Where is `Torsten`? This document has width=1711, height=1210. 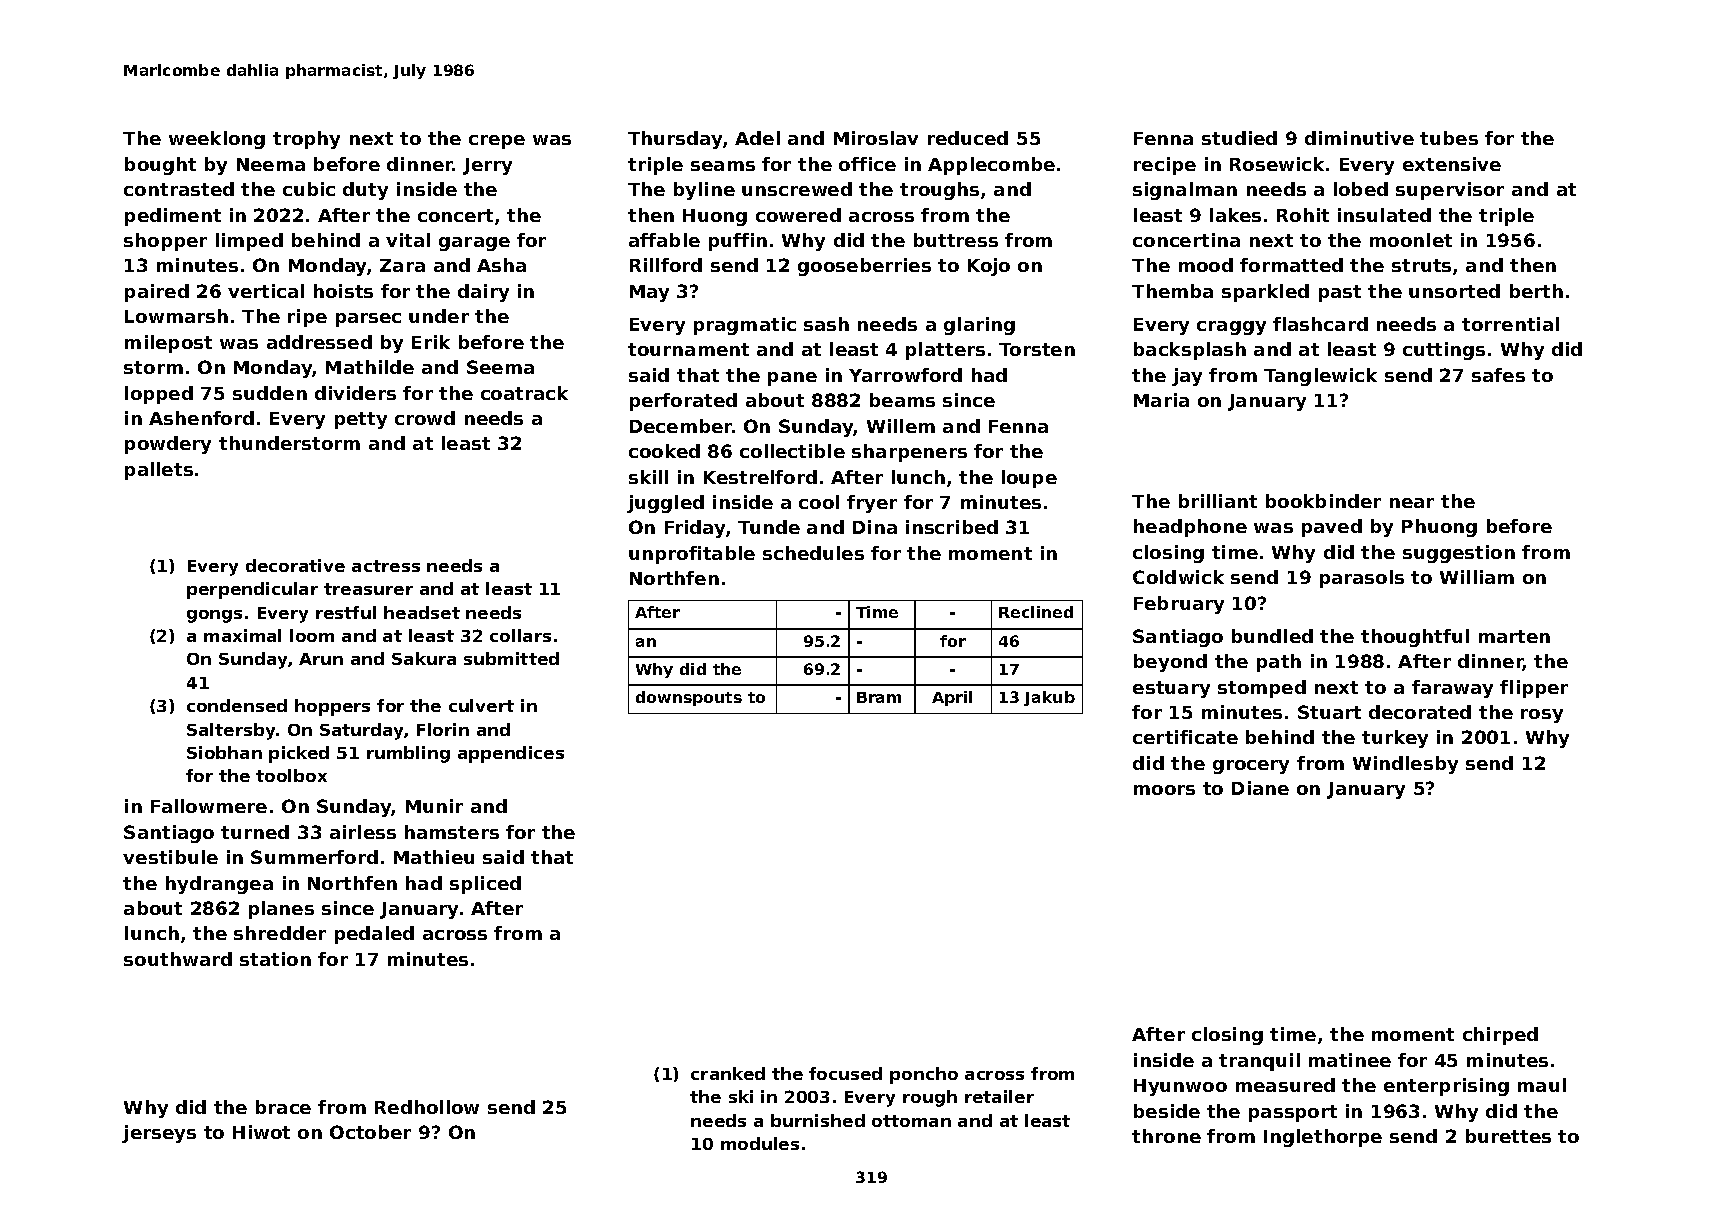 Torsten is located at coordinates (1037, 349).
